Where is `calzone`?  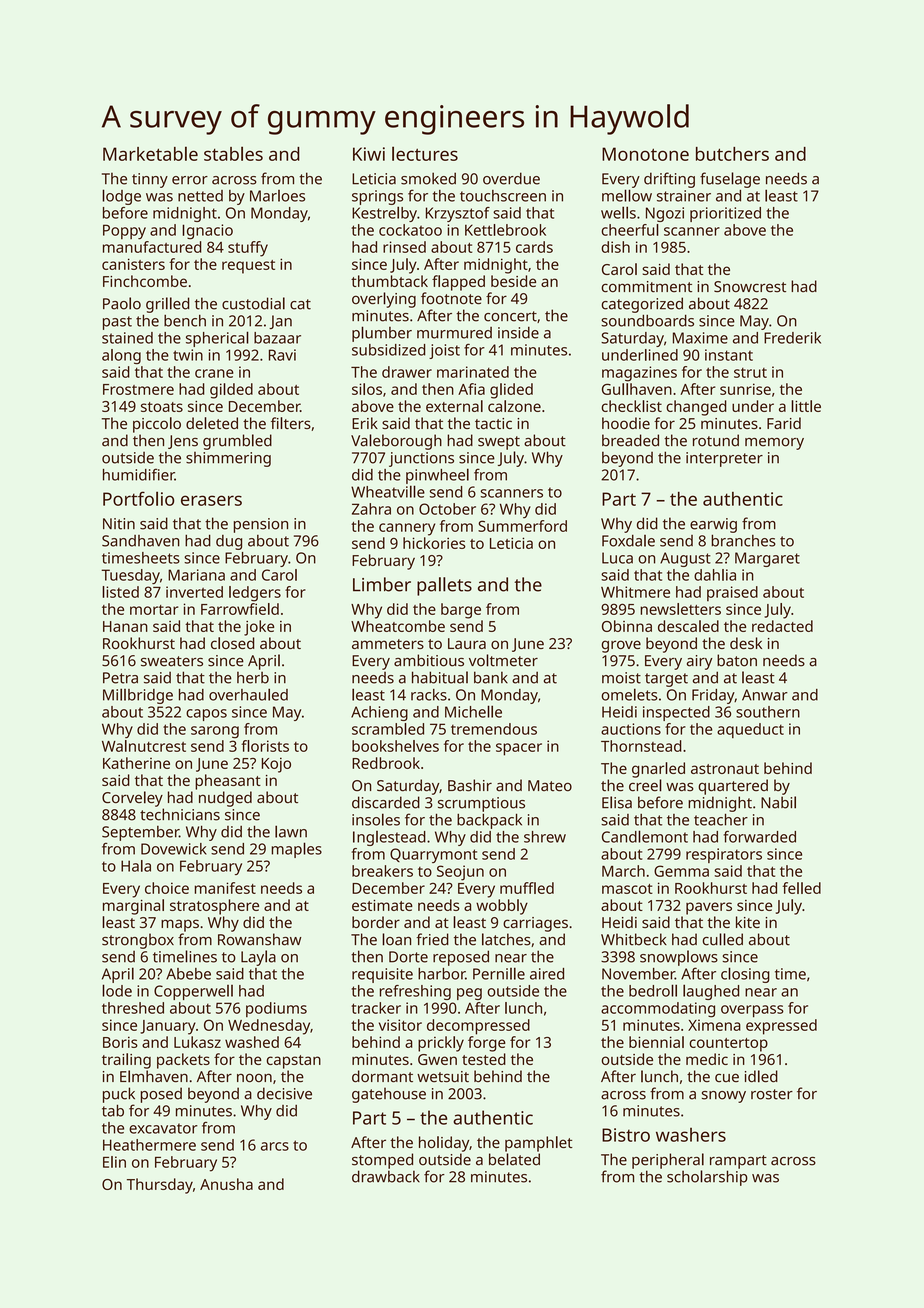
calzone is located at coordinates (514, 406).
